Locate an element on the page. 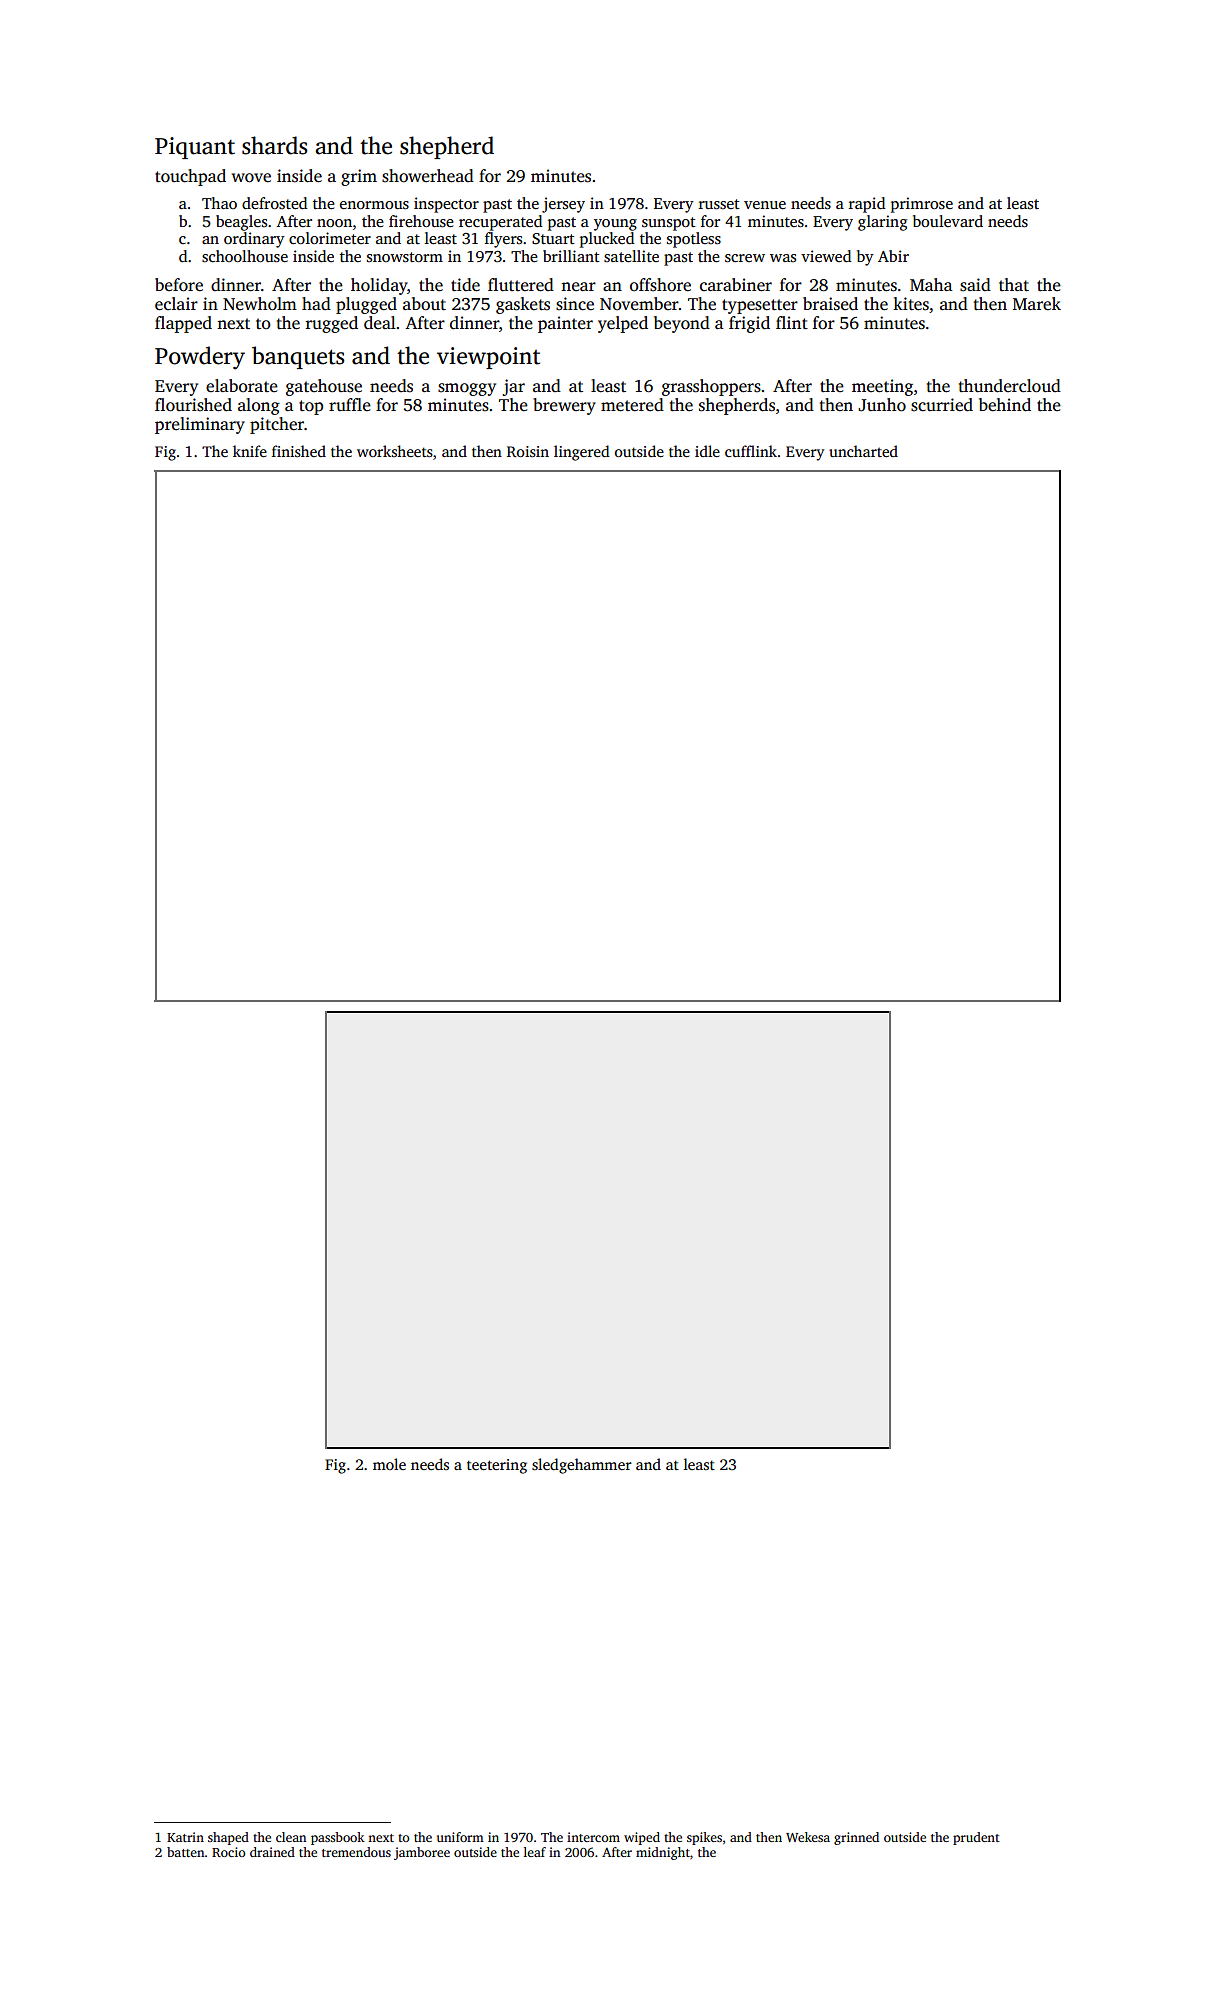 The width and height of the document is (1216, 2003). behind is located at coordinates (1005, 405).
